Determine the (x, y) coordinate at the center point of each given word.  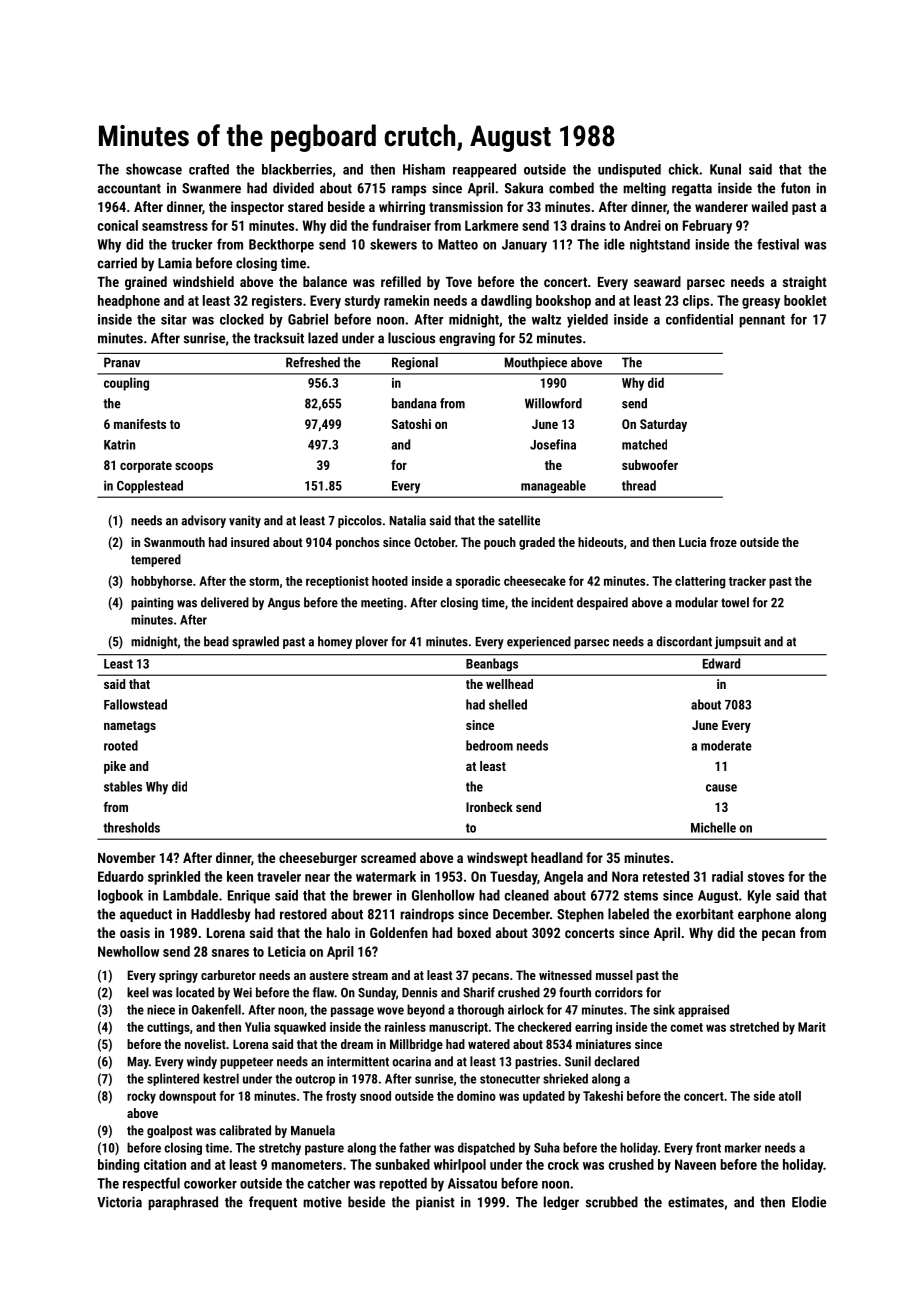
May (138, 1063)
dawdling (506, 302)
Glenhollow (443, 895)
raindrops (427, 915)
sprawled (255, 642)
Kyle (759, 897)
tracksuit (279, 338)
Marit (812, 1027)
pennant (762, 321)
